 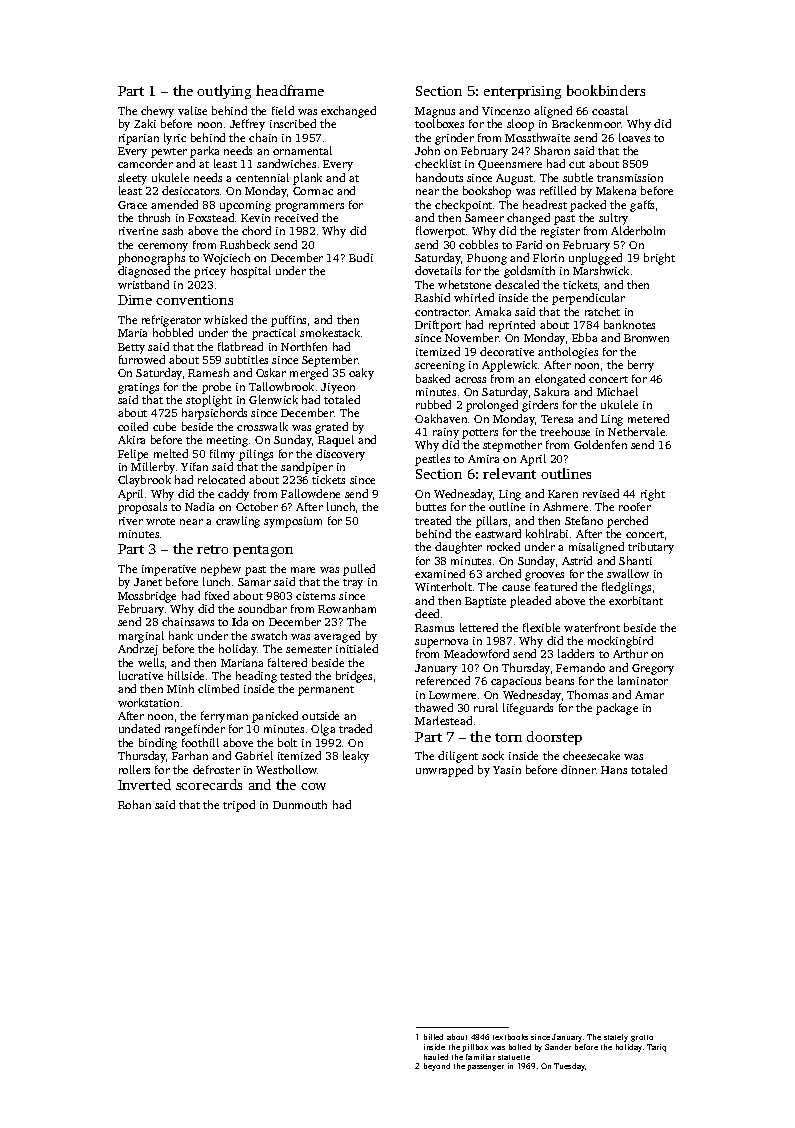 I want to click on billed, so click(x=433, y=1037).
